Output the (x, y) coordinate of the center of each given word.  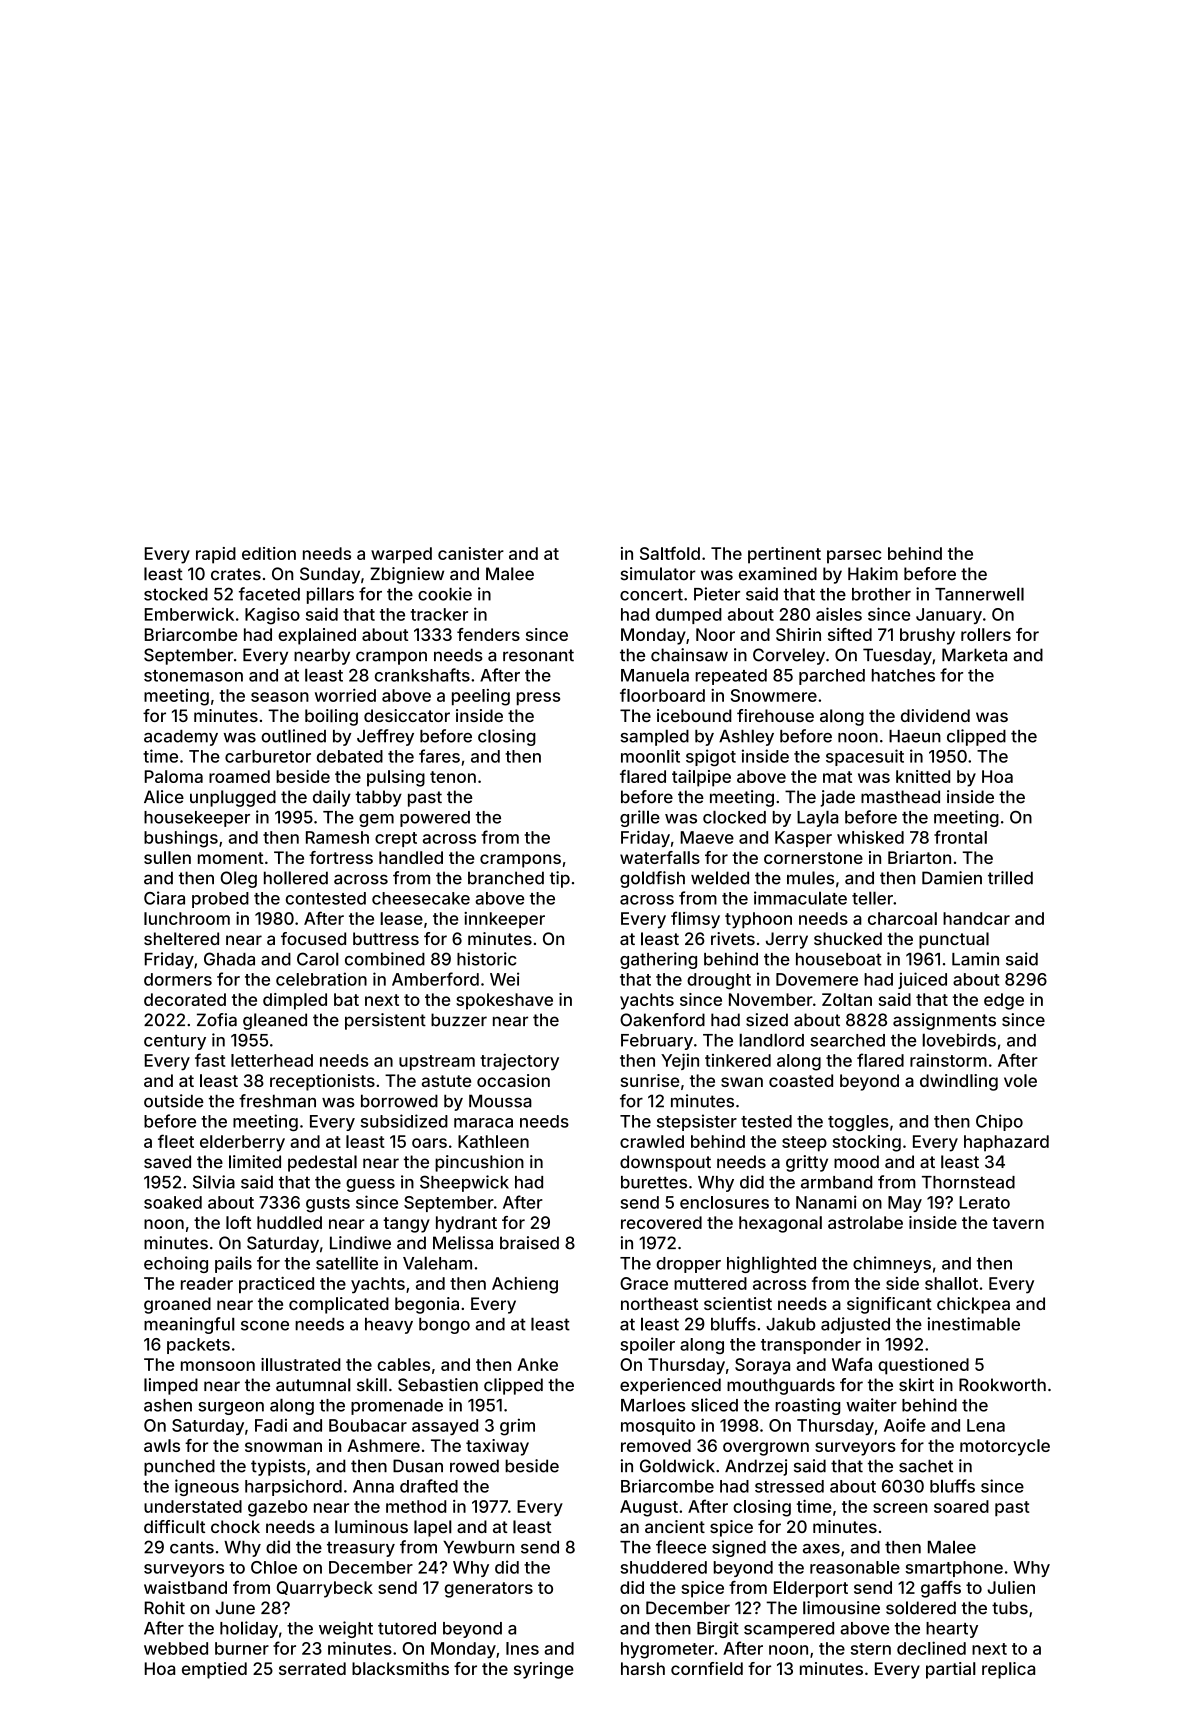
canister (471, 553)
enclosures (724, 1202)
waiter (871, 1405)
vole (1020, 1080)
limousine (841, 1608)
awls (162, 1445)
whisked (870, 837)
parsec (854, 557)
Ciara (164, 898)
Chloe (274, 1567)
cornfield (707, 1668)
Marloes (653, 1405)
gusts (328, 1205)
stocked (176, 594)
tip (560, 879)
